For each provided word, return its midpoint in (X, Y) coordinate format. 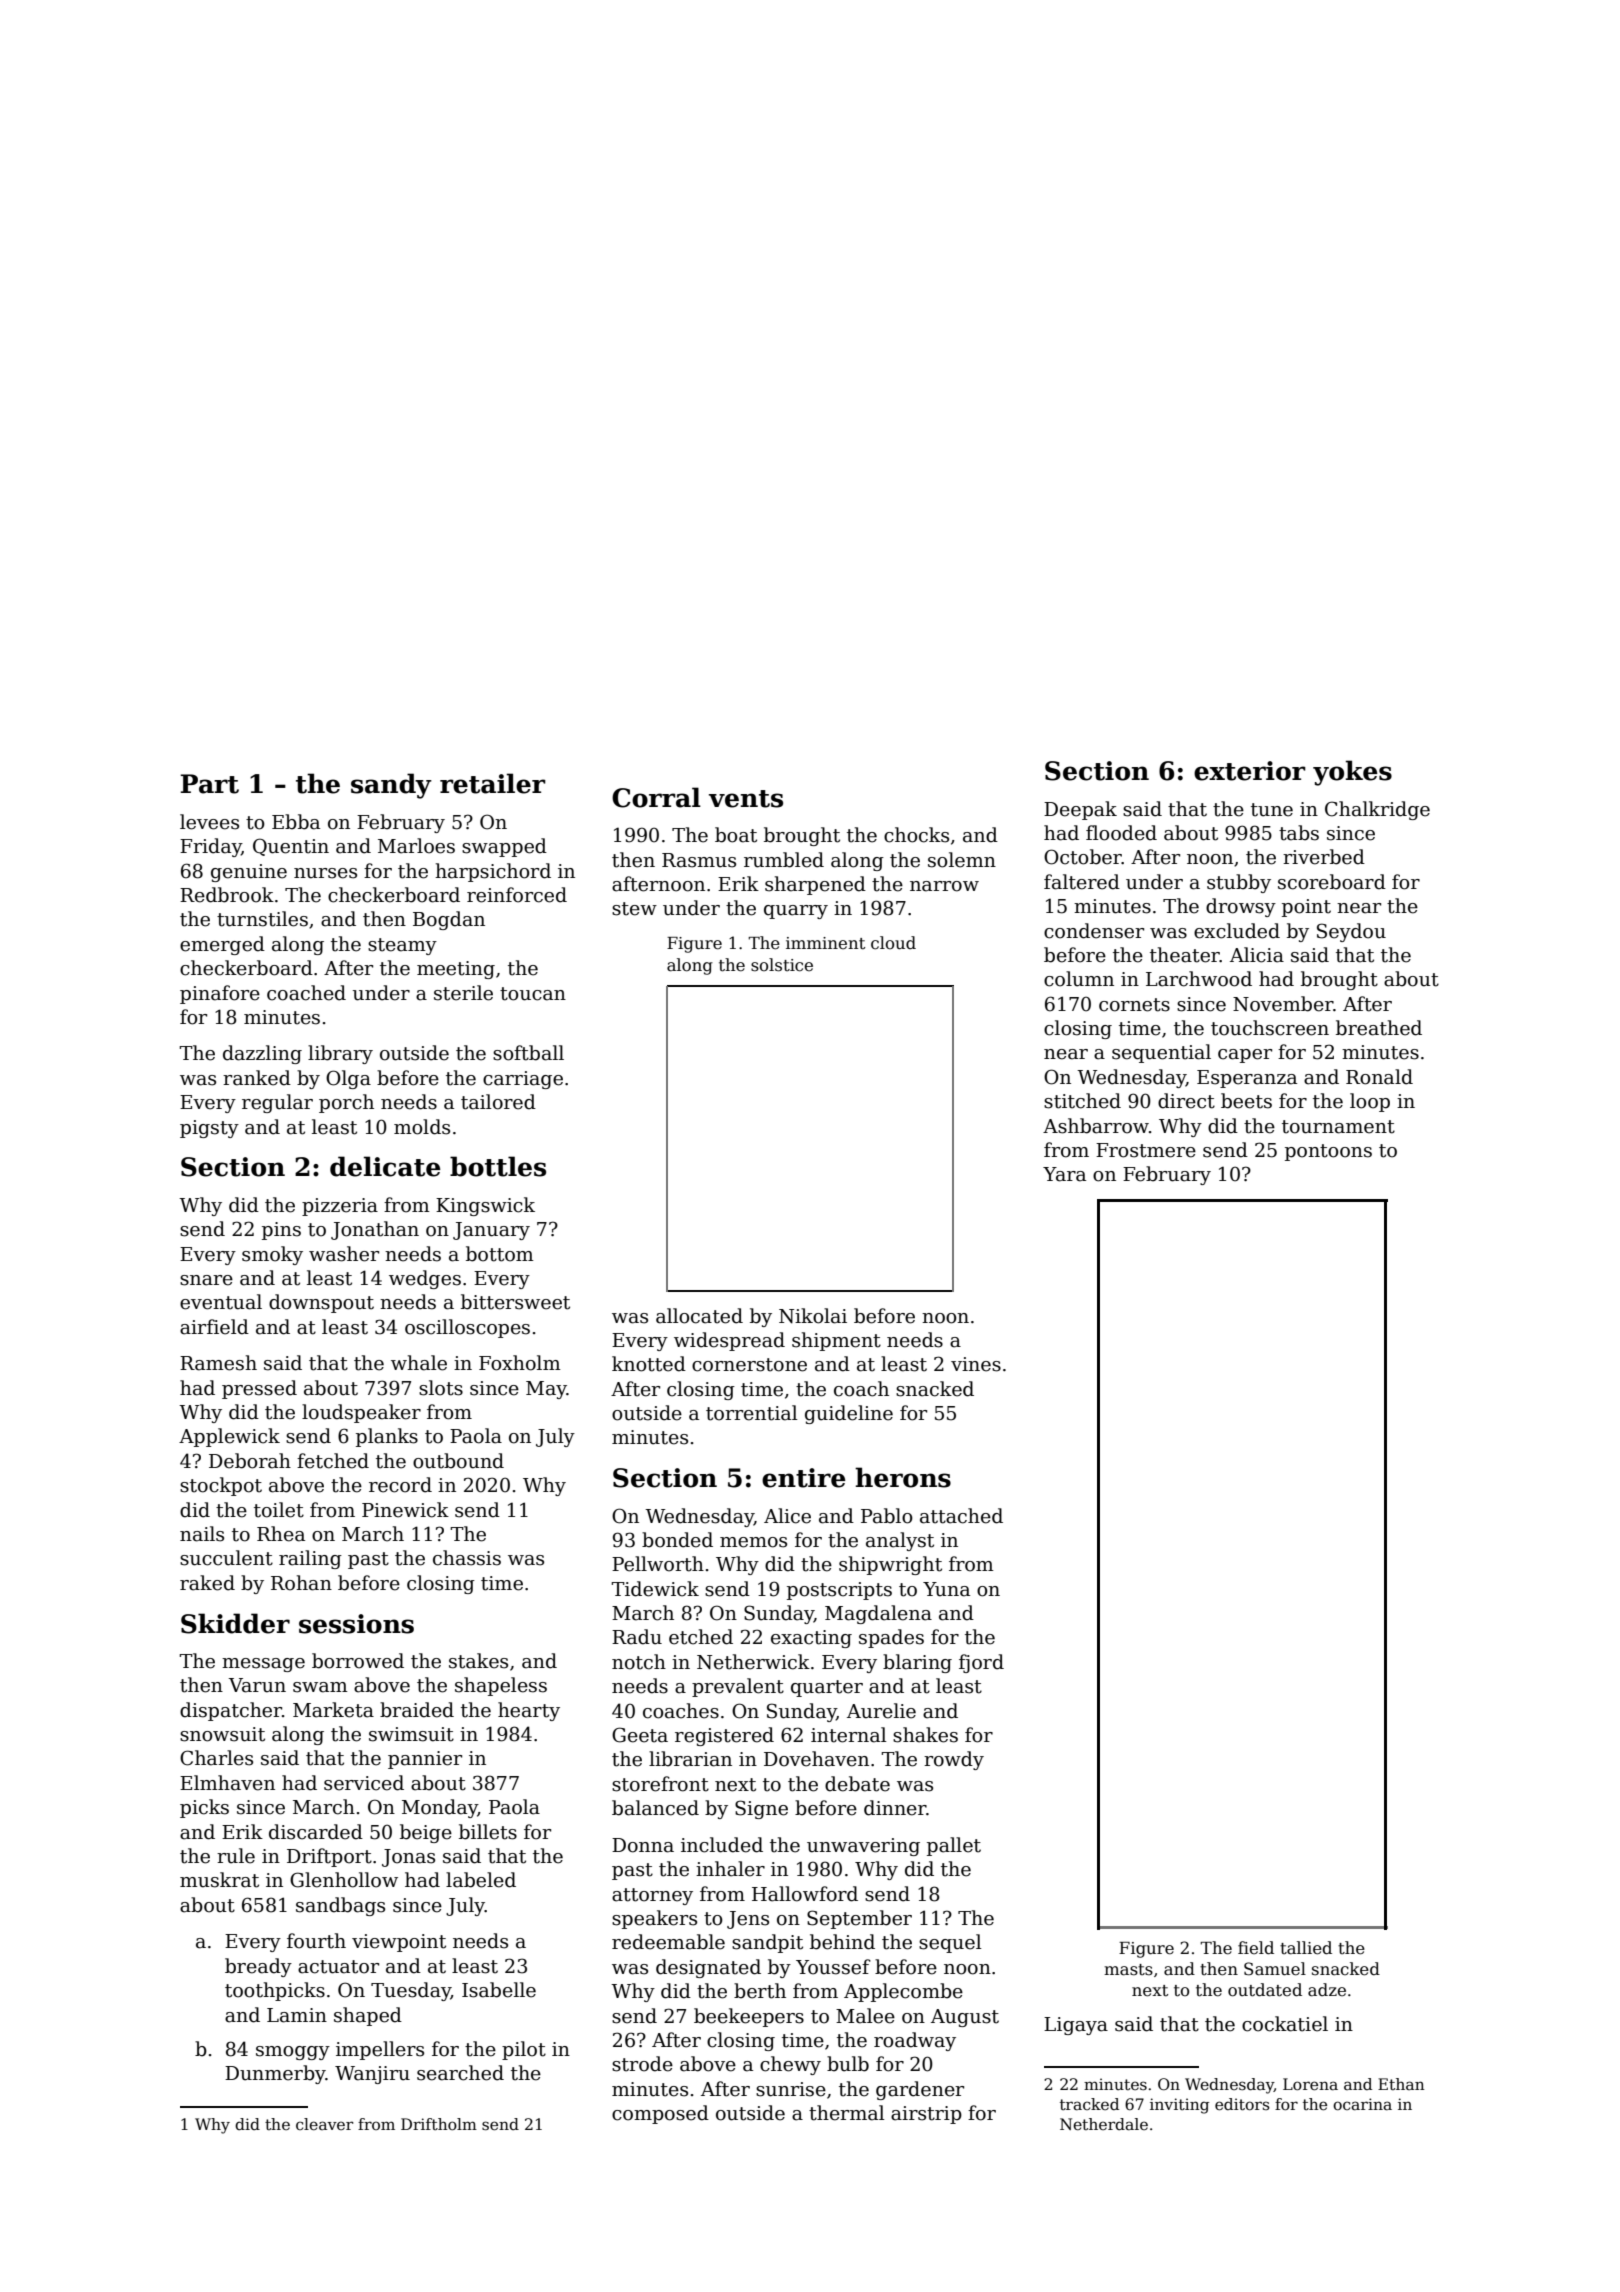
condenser (1094, 931)
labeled (481, 1880)
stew (634, 909)
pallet (954, 1846)
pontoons (1328, 1152)
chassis (467, 1558)
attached (961, 1516)
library (340, 1054)
